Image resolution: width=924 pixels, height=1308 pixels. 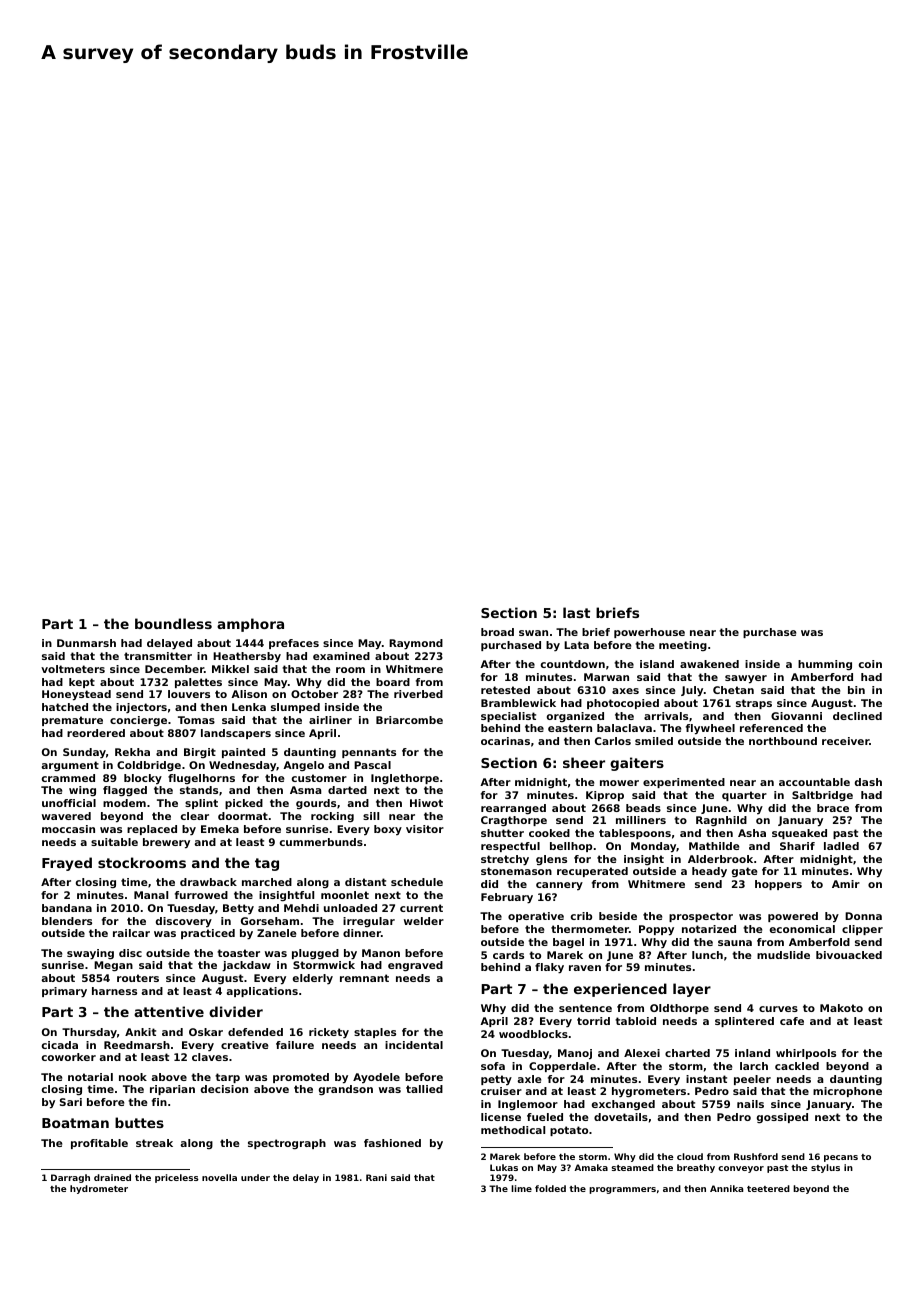 I want to click on curves, so click(x=778, y=1009).
